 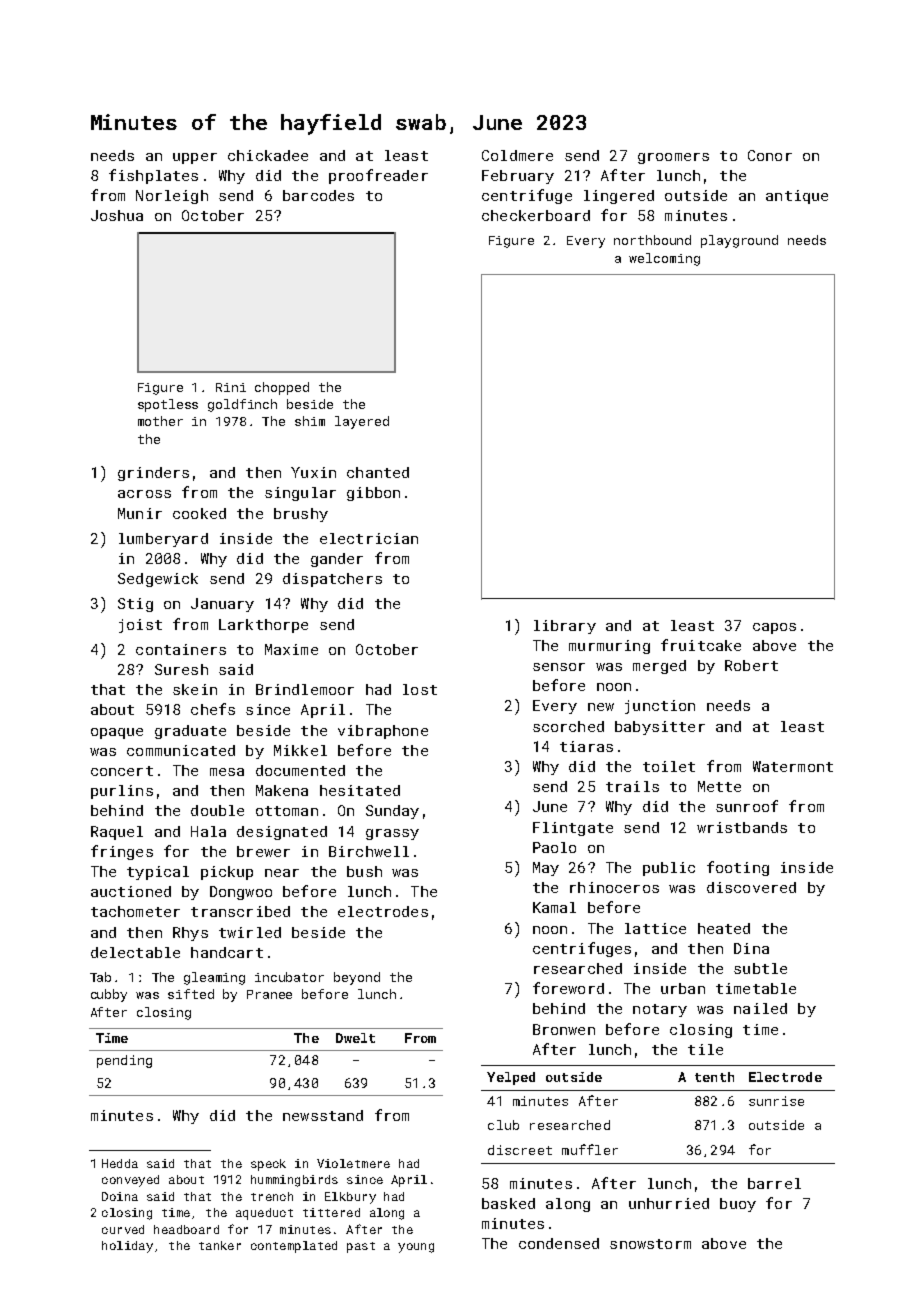 I want to click on chickadee, so click(x=268, y=155).
